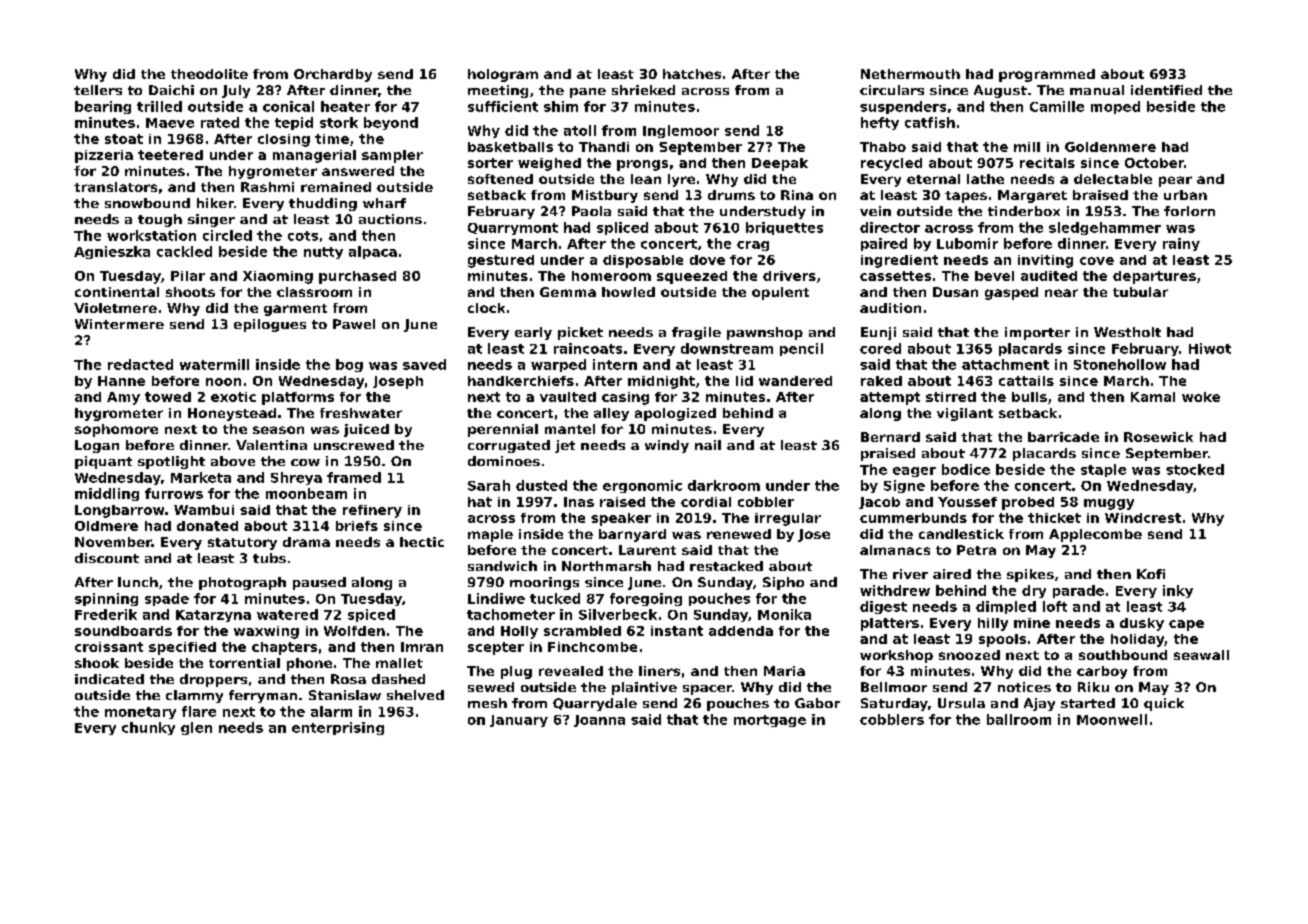 Image resolution: width=1308 pixels, height=924 pixels. Describe the element at coordinates (270, 325) in the screenshot. I see `epilogues` at that location.
